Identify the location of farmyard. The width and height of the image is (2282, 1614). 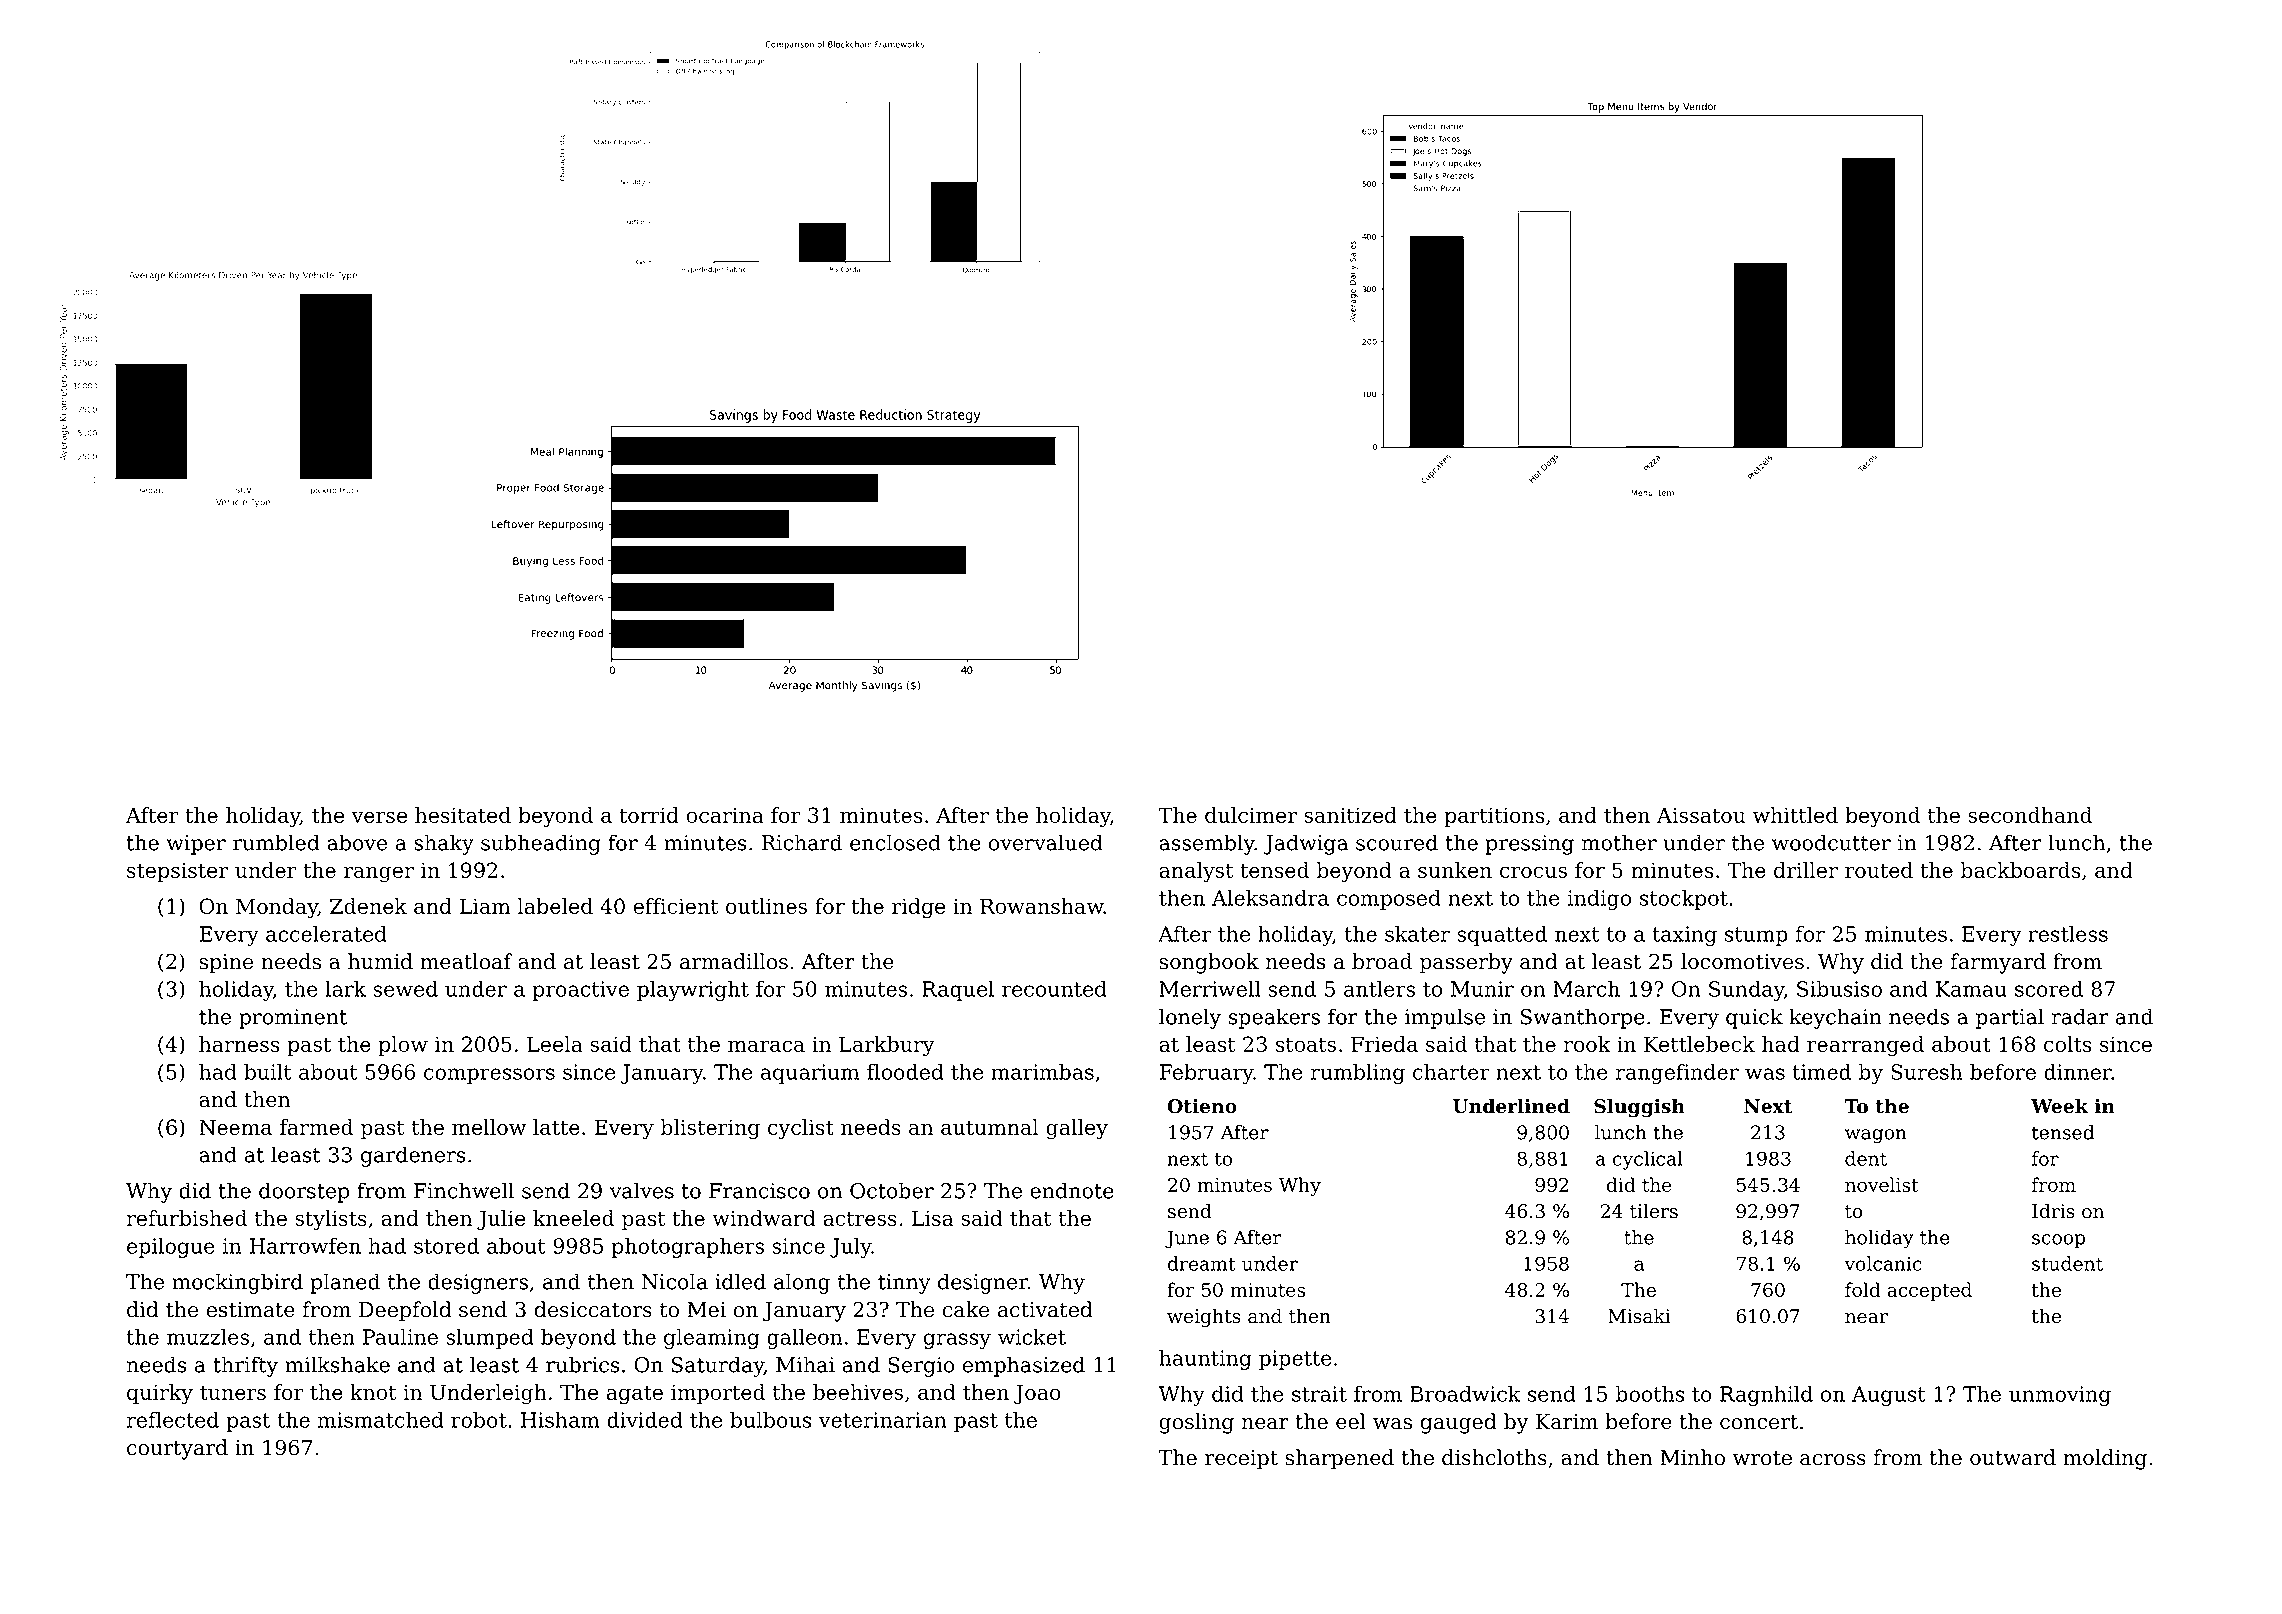
(1998, 963).
